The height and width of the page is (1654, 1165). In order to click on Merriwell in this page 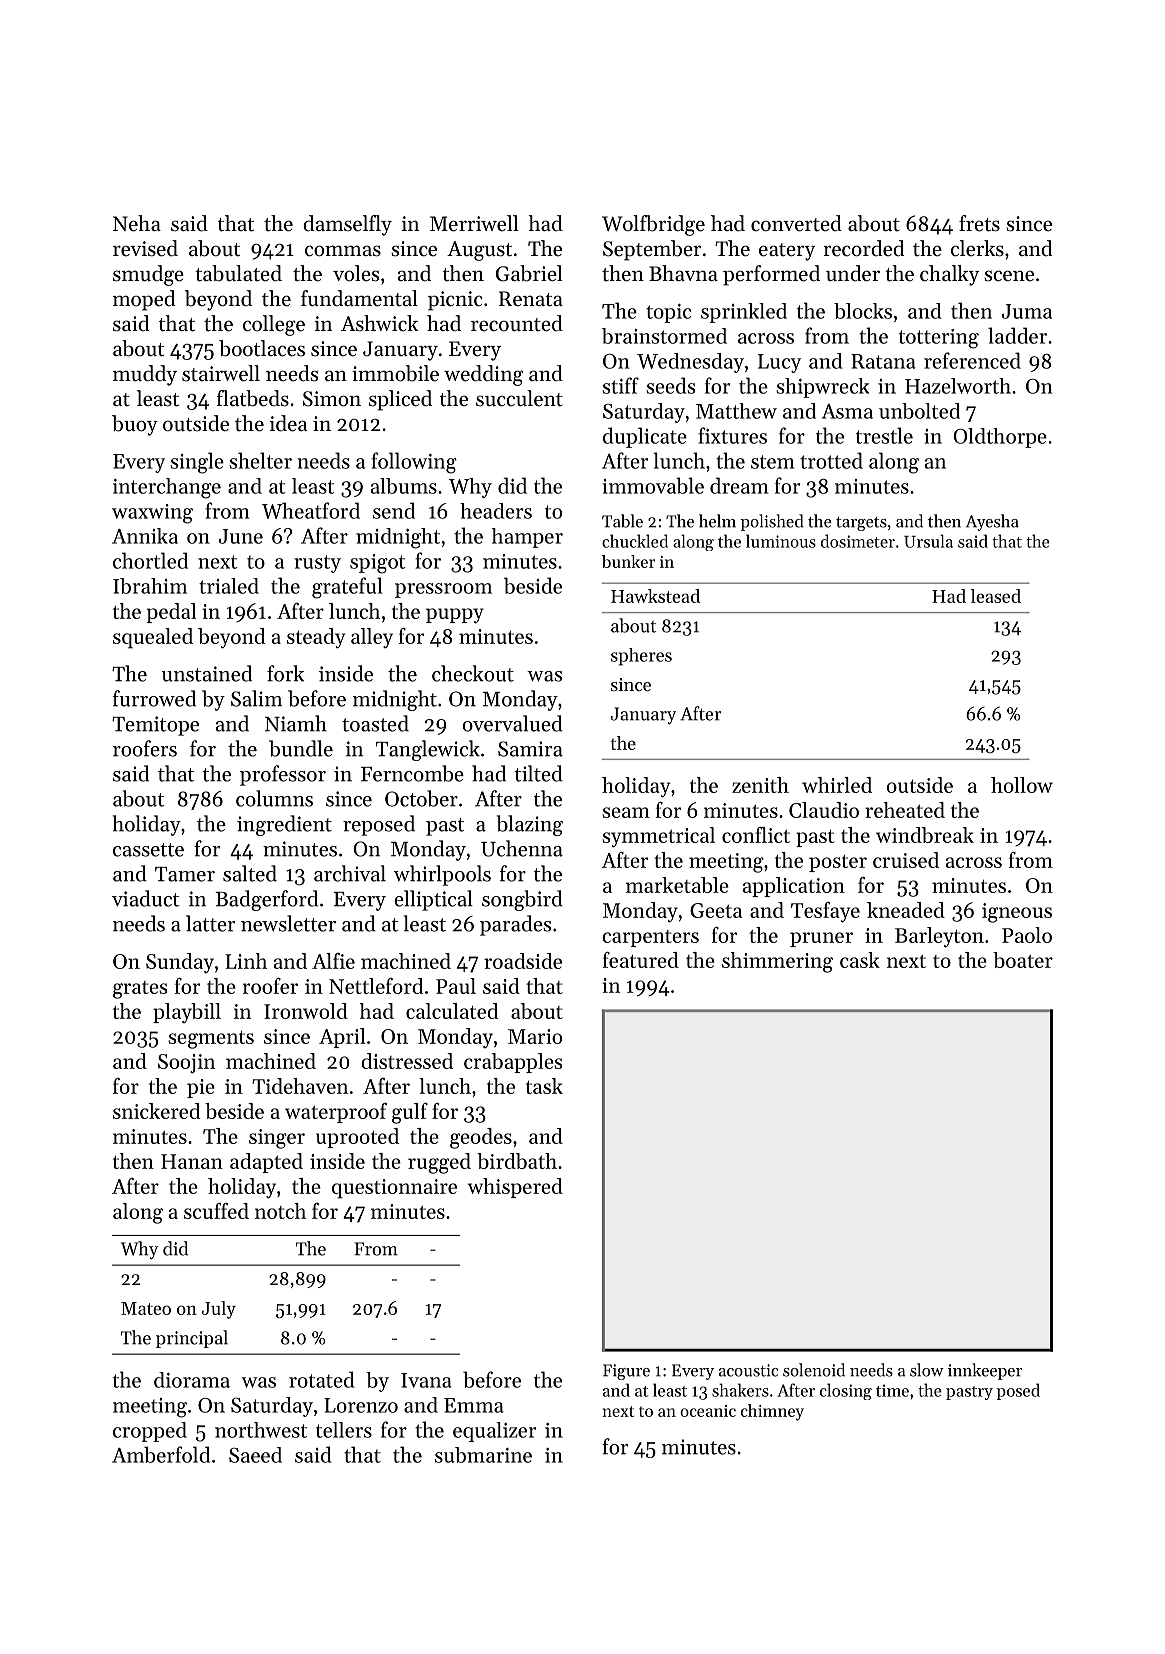, I will do `click(474, 223)`.
